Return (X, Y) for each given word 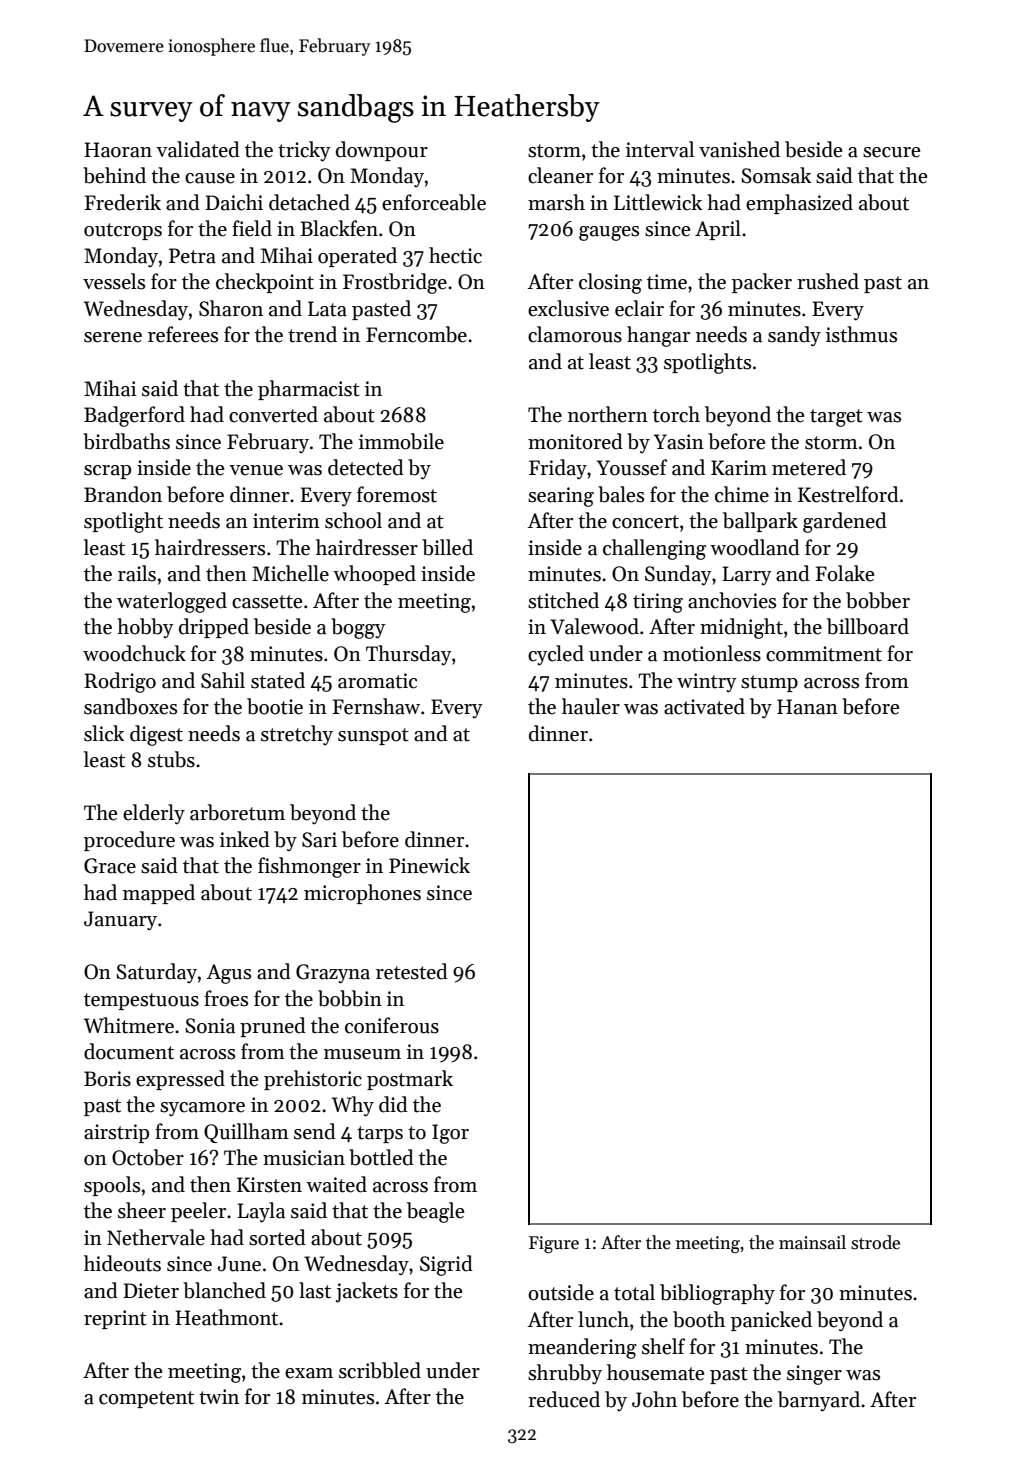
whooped (374, 575)
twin (219, 1397)
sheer (142, 1210)
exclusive (568, 308)
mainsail (812, 1242)
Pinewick (429, 865)
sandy (794, 336)
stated (278, 680)
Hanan (807, 707)
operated (357, 257)
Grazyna (333, 974)
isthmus (861, 334)
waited (336, 1184)
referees (183, 334)
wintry (707, 683)
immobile (401, 441)
